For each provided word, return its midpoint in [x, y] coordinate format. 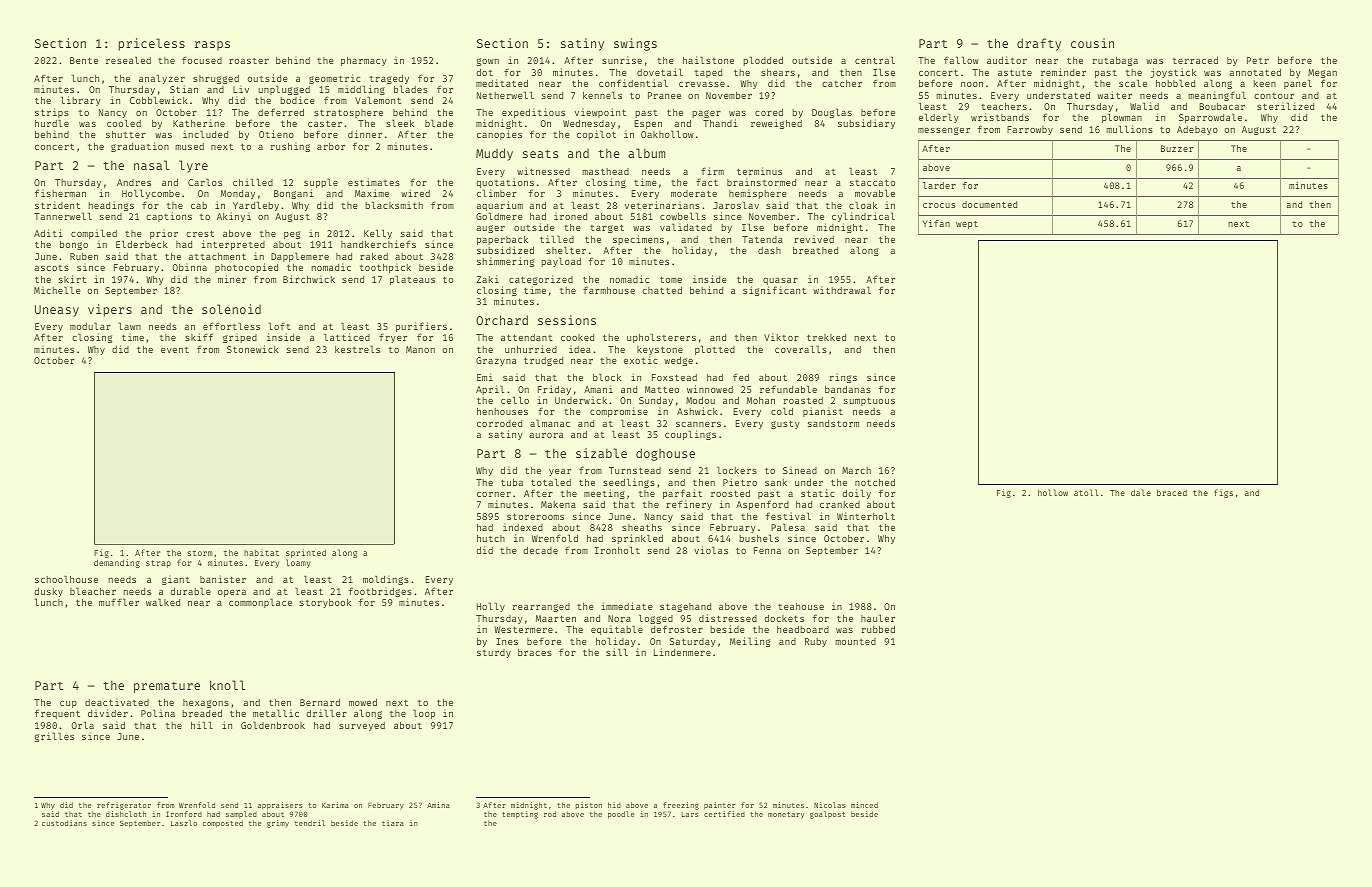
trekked [826, 337]
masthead [605, 171]
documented [989, 204]
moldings [386, 580]
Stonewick [253, 349]
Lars [690, 814]
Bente [84, 60]
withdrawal [842, 290]
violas [711, 550]
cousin [1092, 43]
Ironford [184, 814]
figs [1223, 493]
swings [635, 44]
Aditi [48, 233]
